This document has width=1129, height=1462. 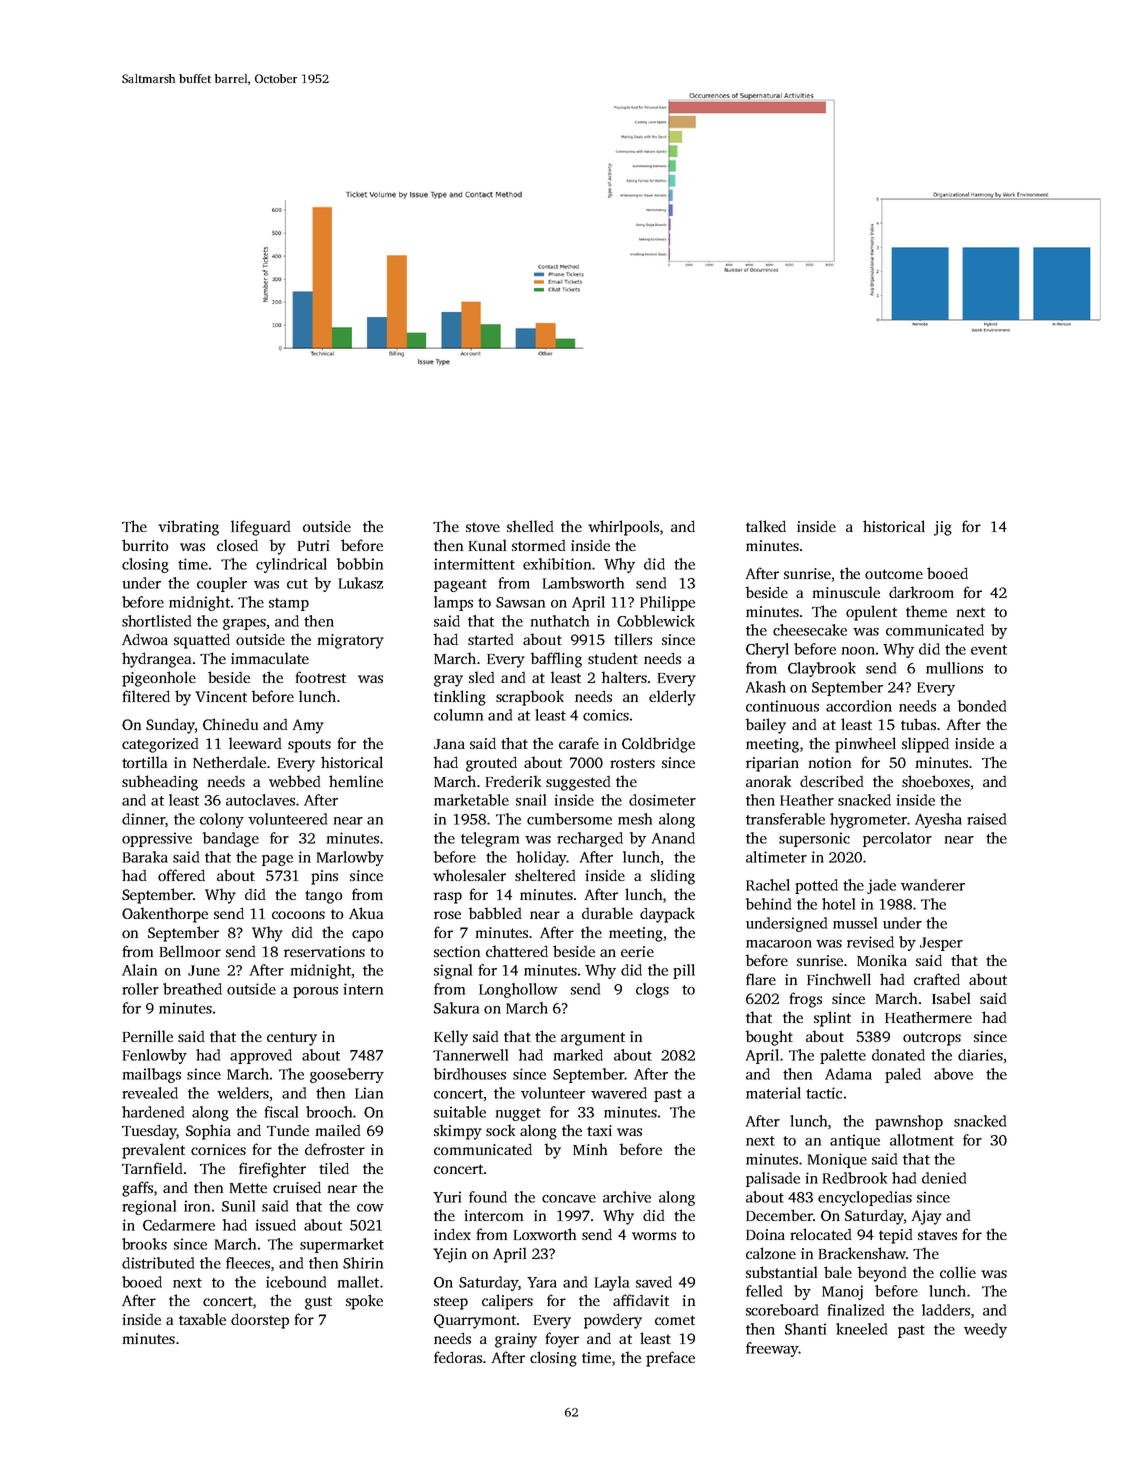 I want to click on cow, so click(x=370, y=1208).
